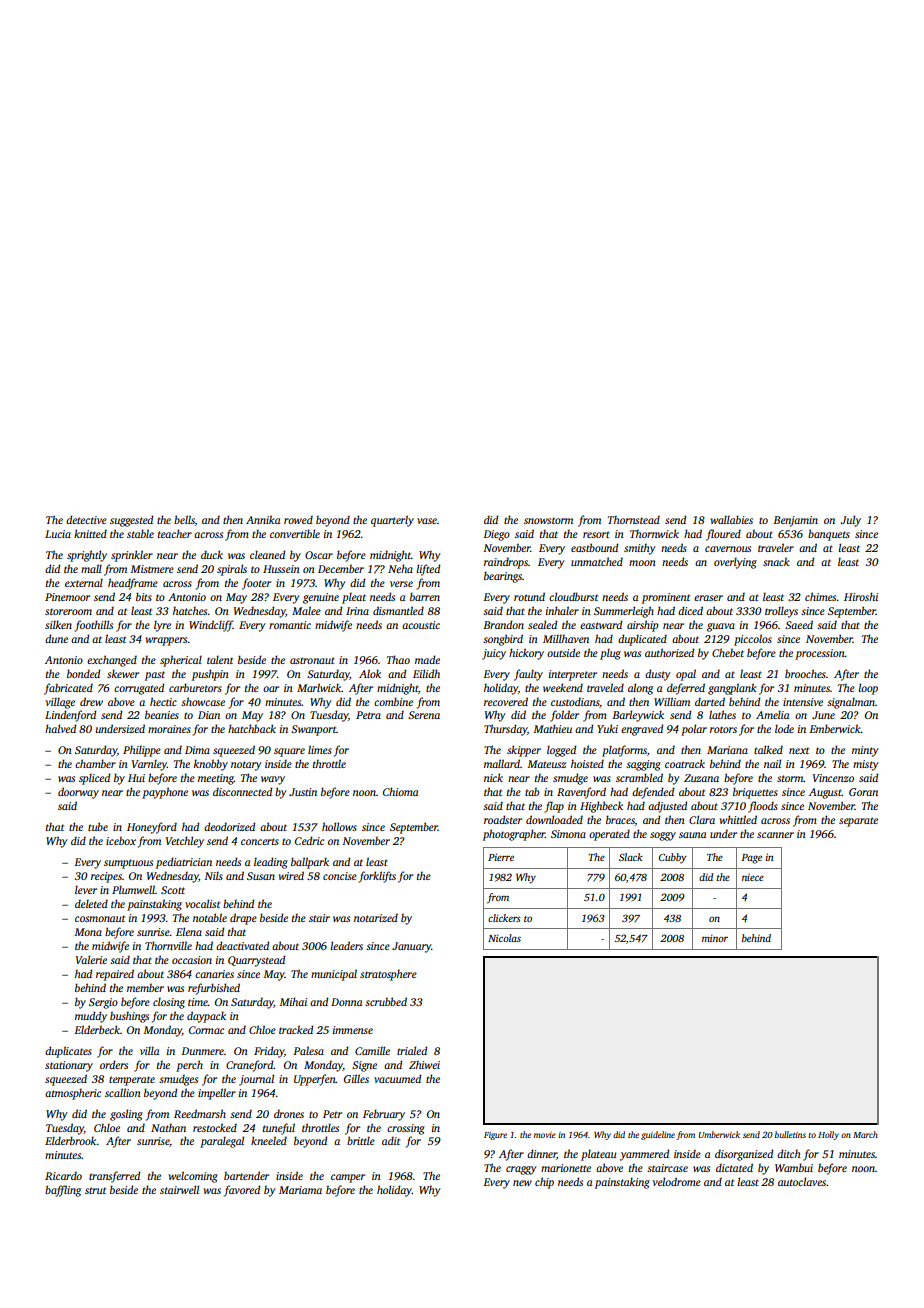  What do you see at coordinates (753, 877) in the screenshot?
I see `niece` at bounding box center [753, 877].
